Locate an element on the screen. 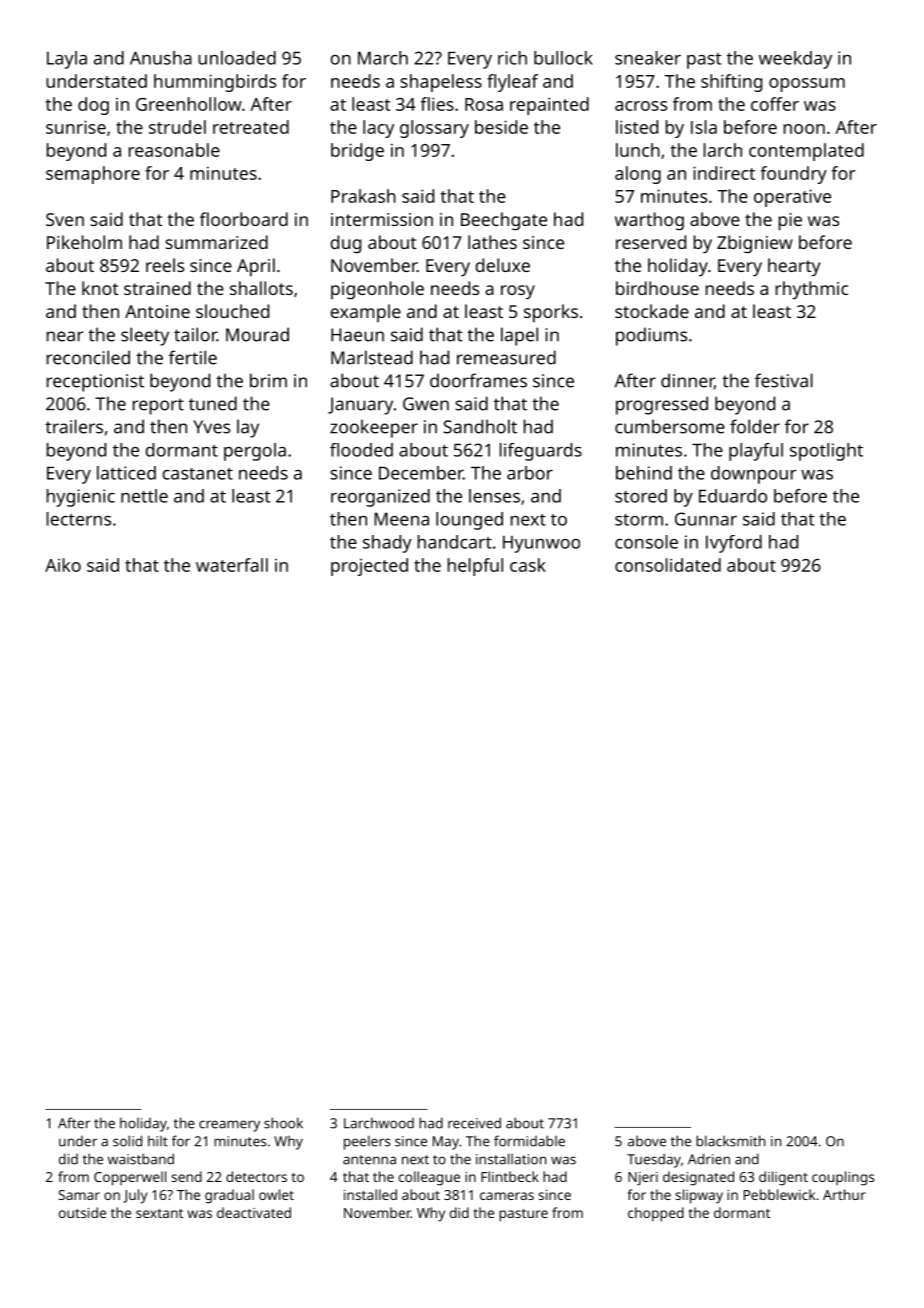 The width and height of the screenshot is (924, 1308). waterfall is located at coordinates (232, 565).
